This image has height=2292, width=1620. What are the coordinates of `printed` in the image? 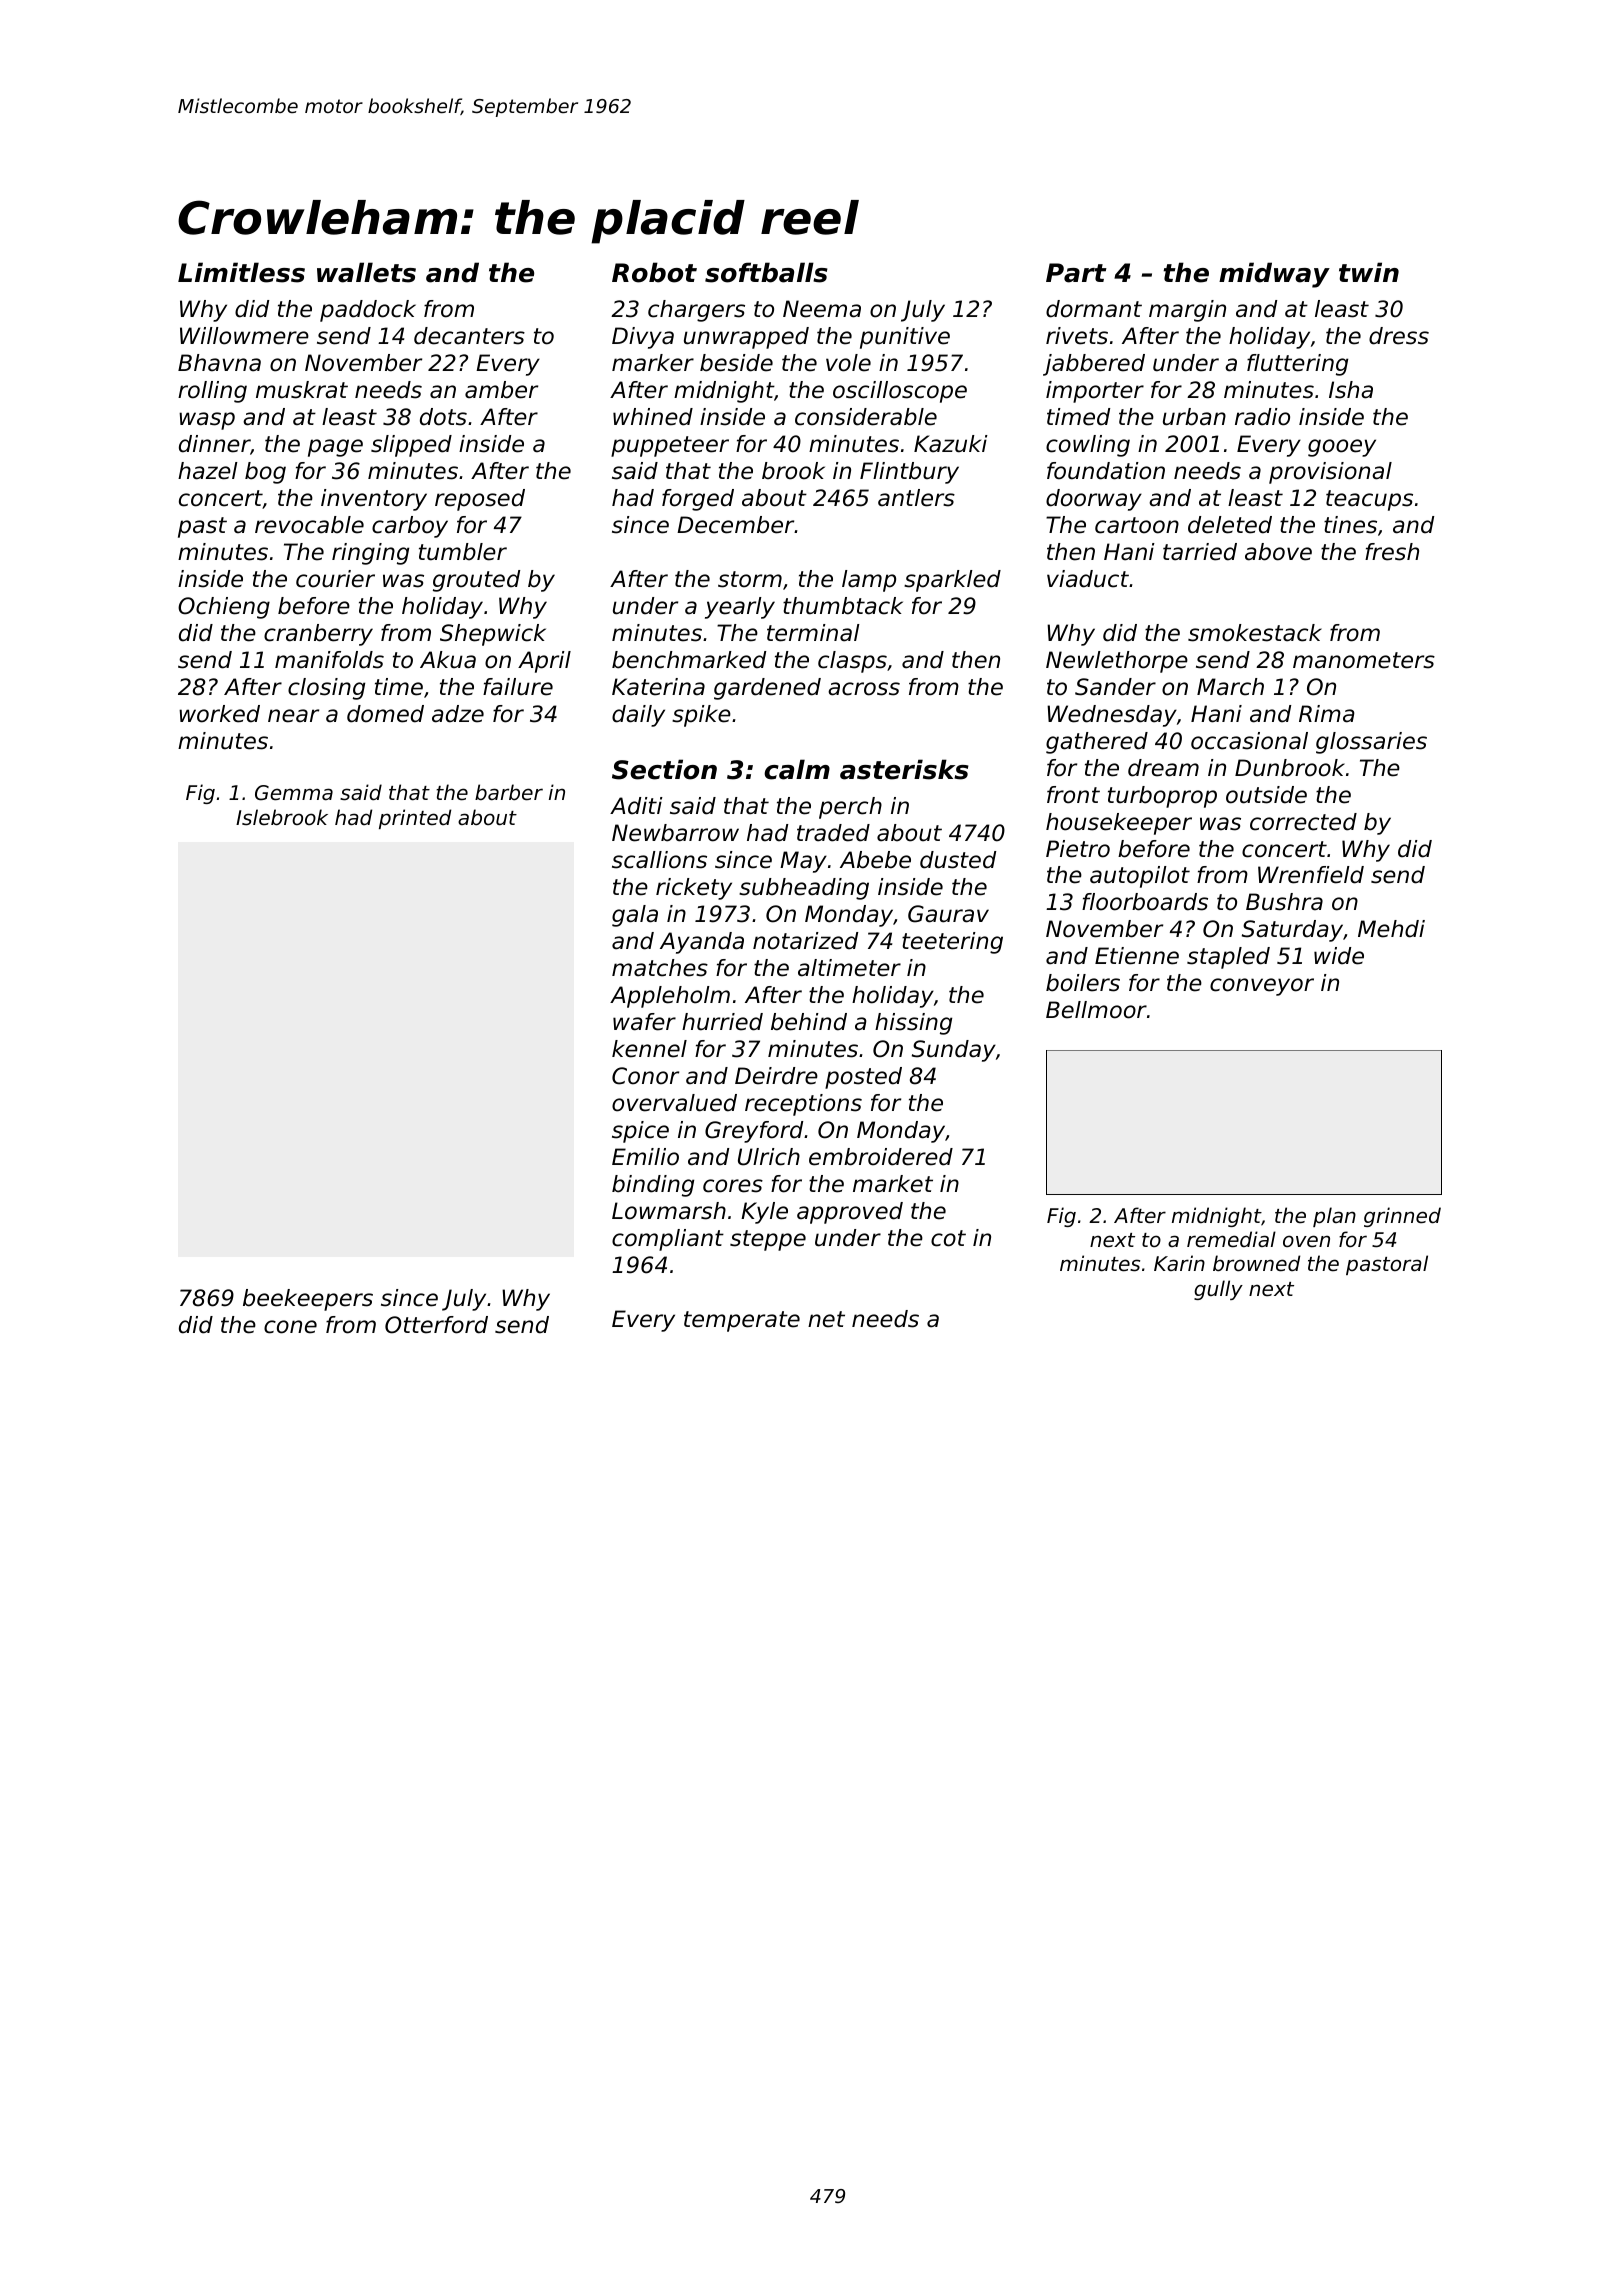 It's located at (415, 819).
